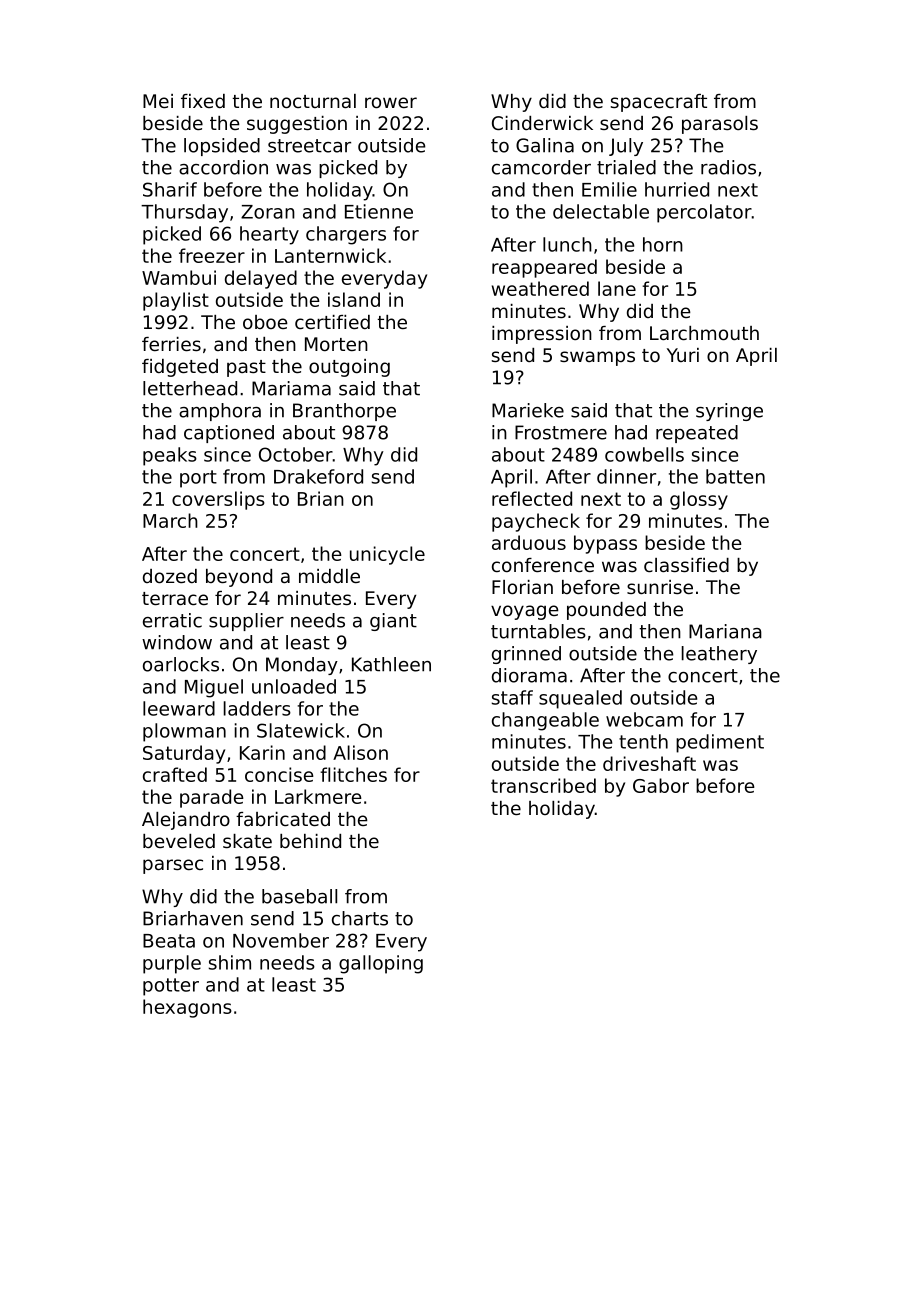  What do you see at coordinates (644, 454) in the screenshot?
I see `cowbells` at bounding box center [644, 454].
